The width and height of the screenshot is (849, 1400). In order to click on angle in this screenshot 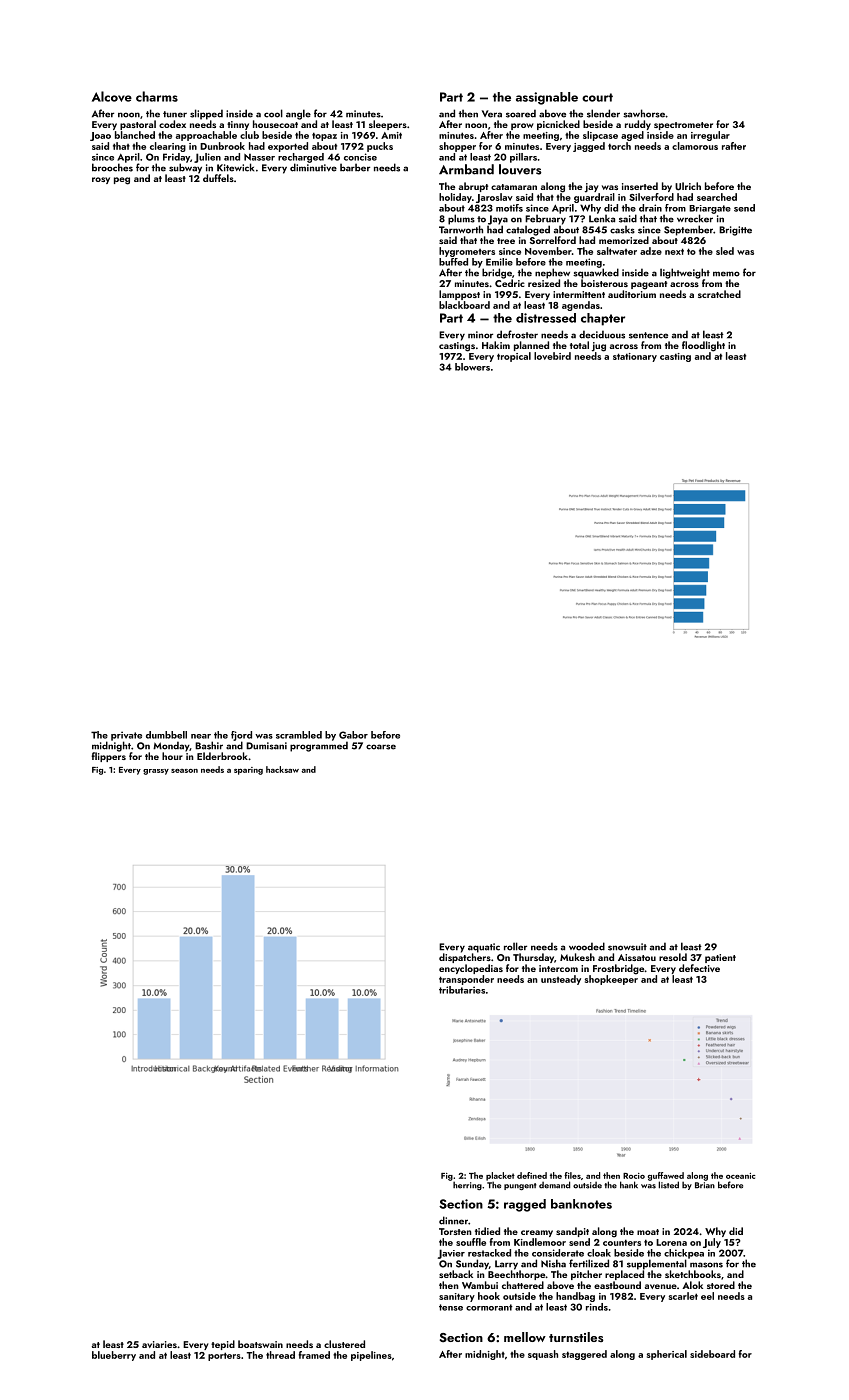, I will do `click(298, 114)`.
